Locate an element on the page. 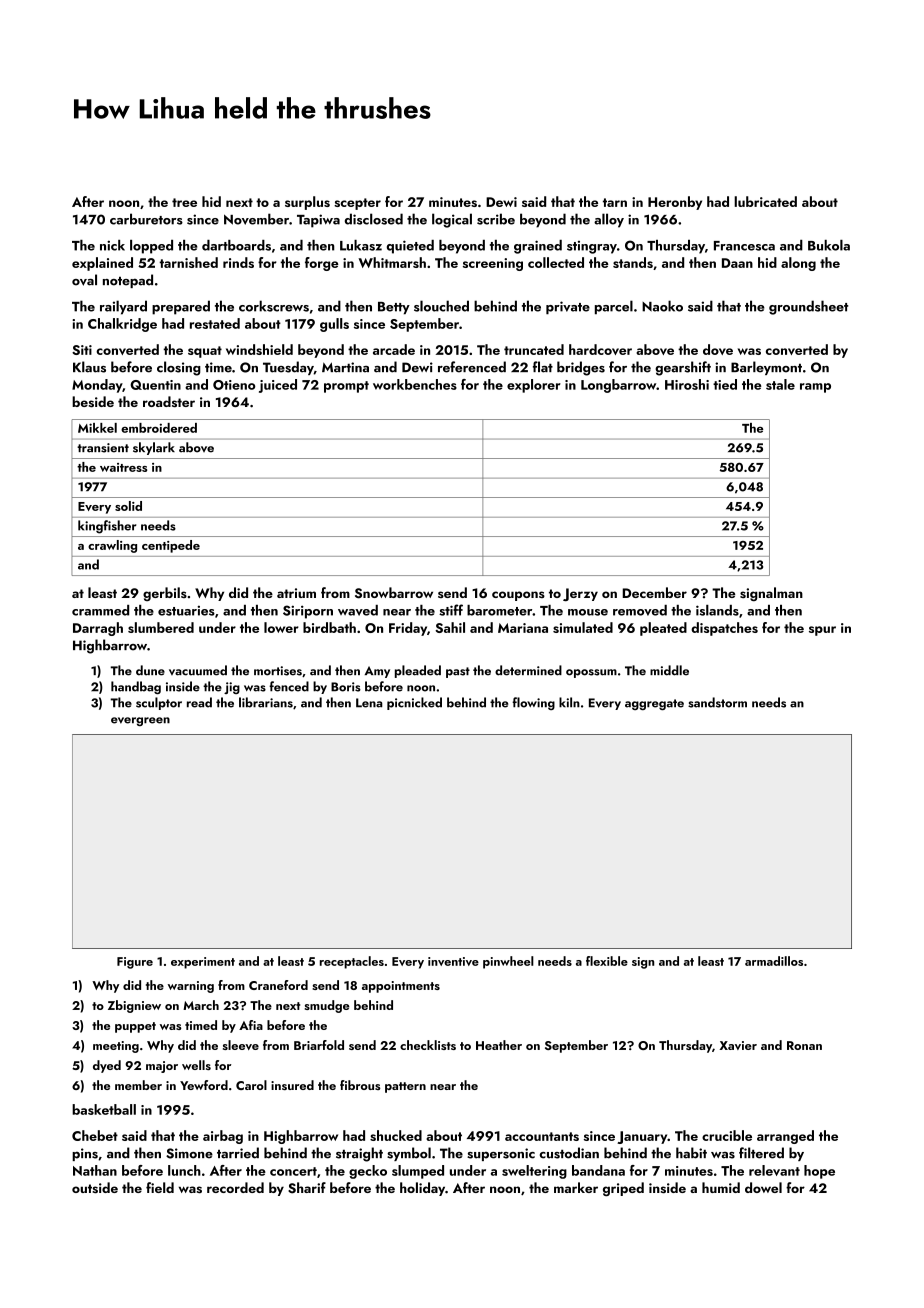  lubricated is located at coordinates (765, 201).
